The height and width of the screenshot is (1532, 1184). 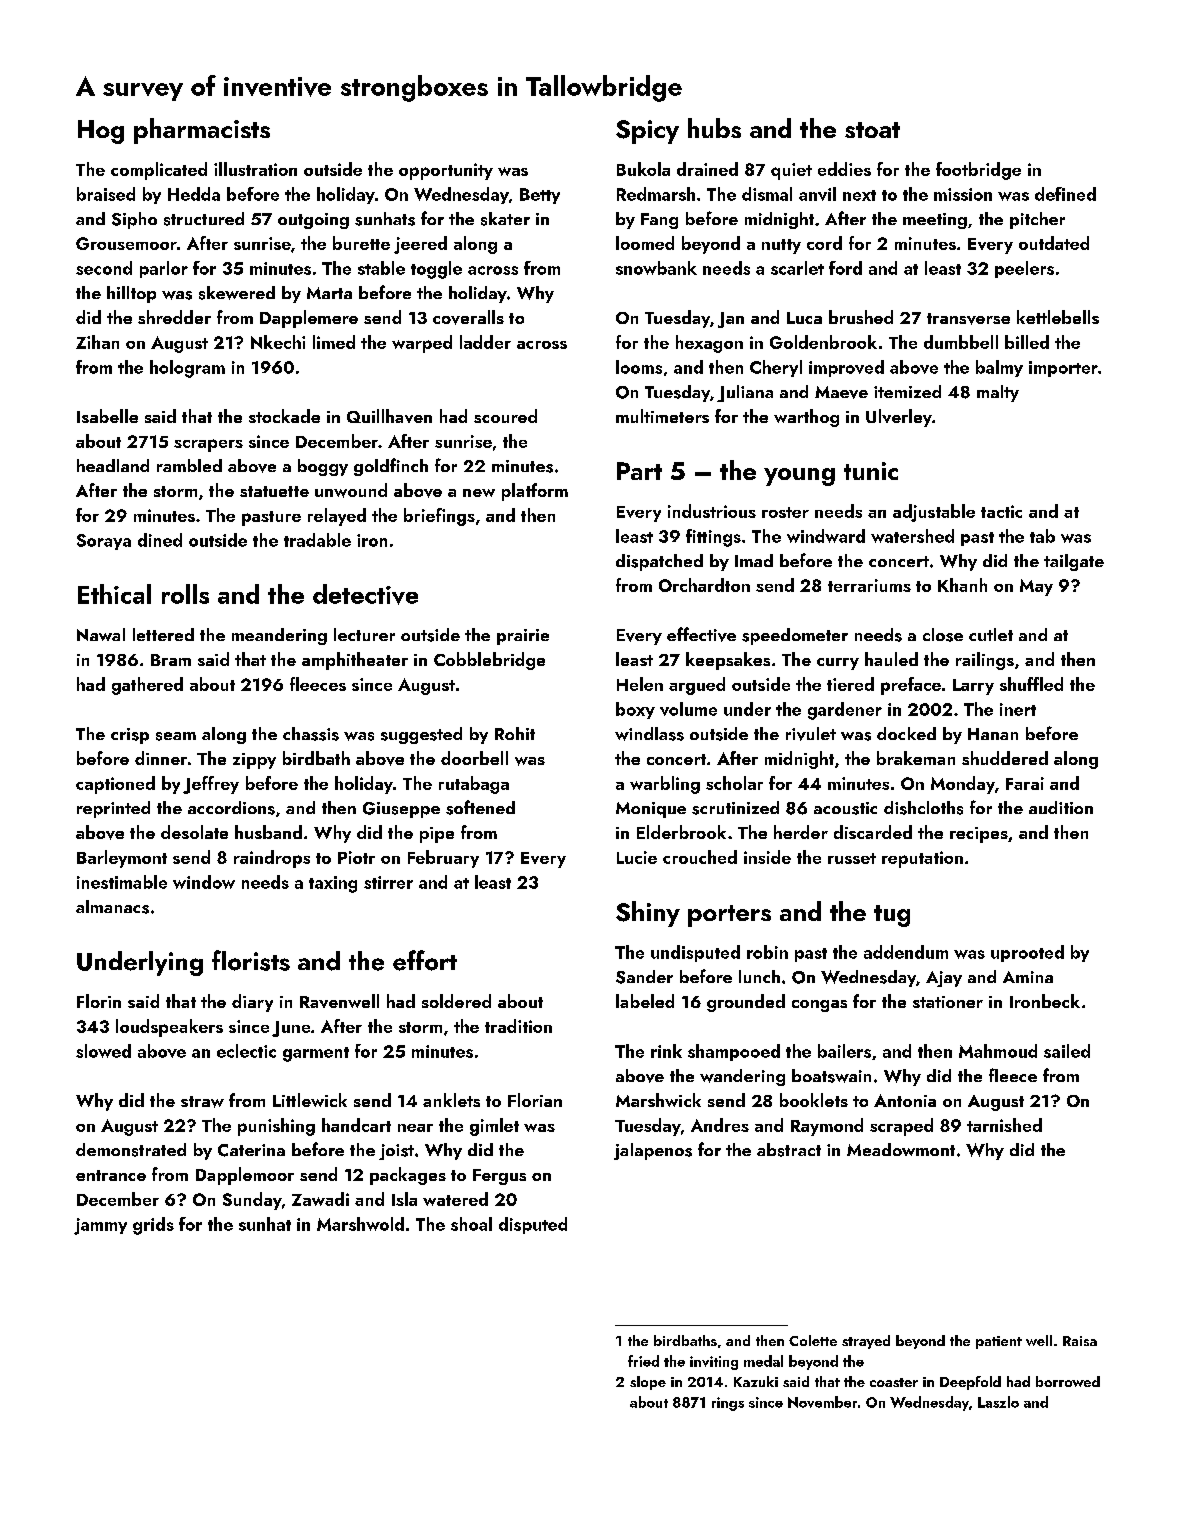 What do you see at coordinates (425, 960) in the screenshot?
I see `effort` at bounding box center [425, 960].
